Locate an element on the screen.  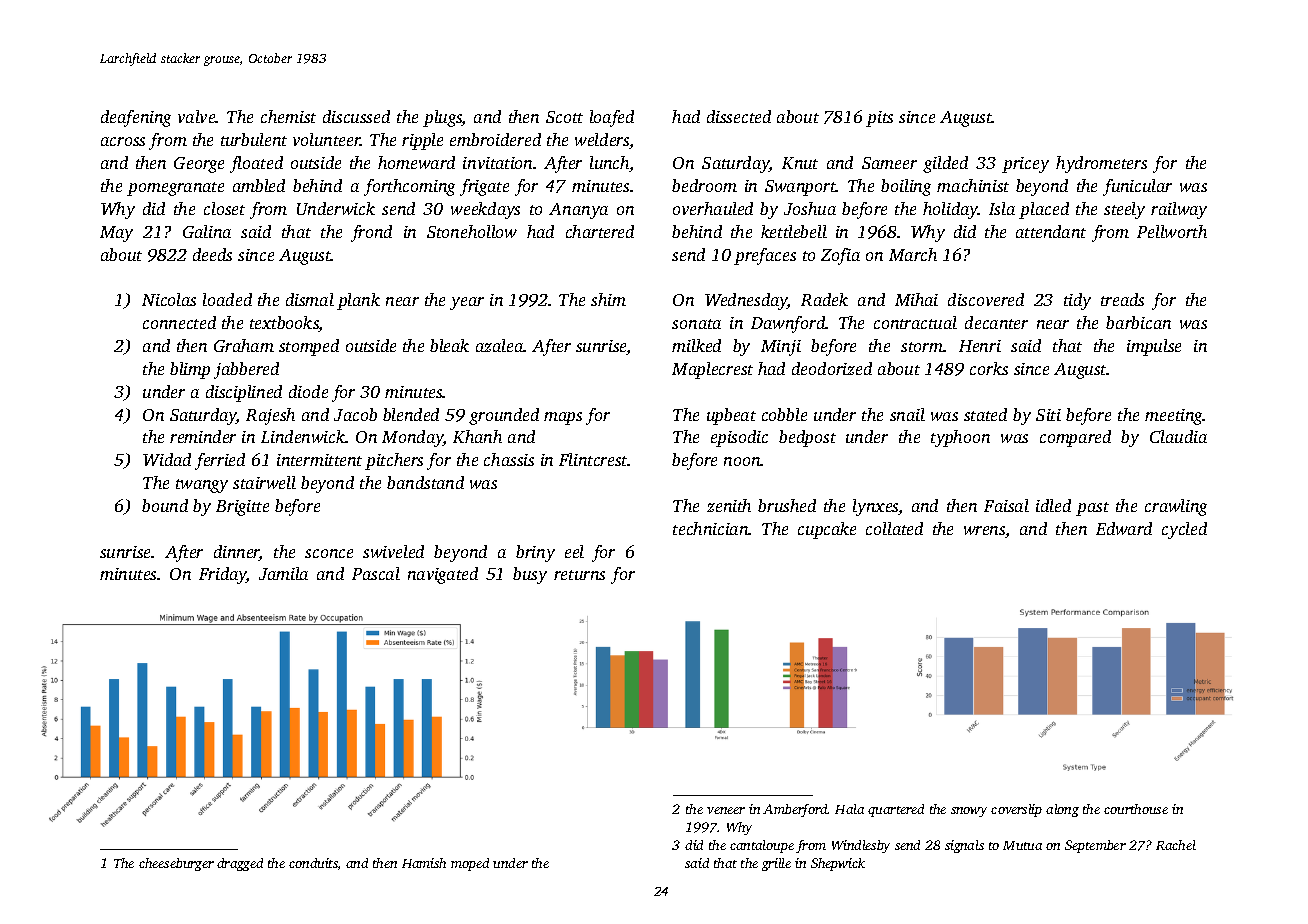
stomped is located at coordinates (309, 347).
